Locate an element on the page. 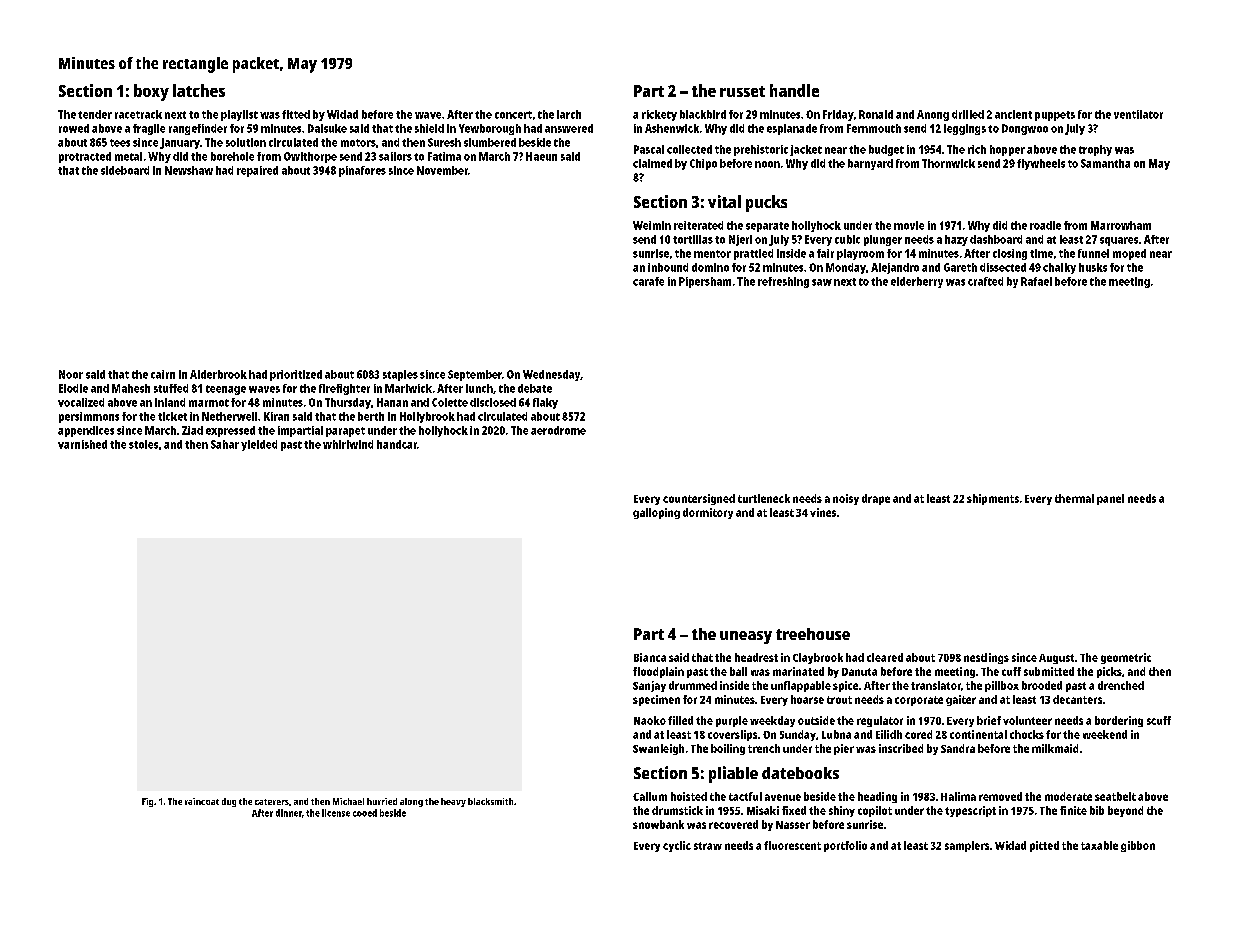 The height and width of the document is (952, 1233). treehouse is located at coordinates (813, 634).
